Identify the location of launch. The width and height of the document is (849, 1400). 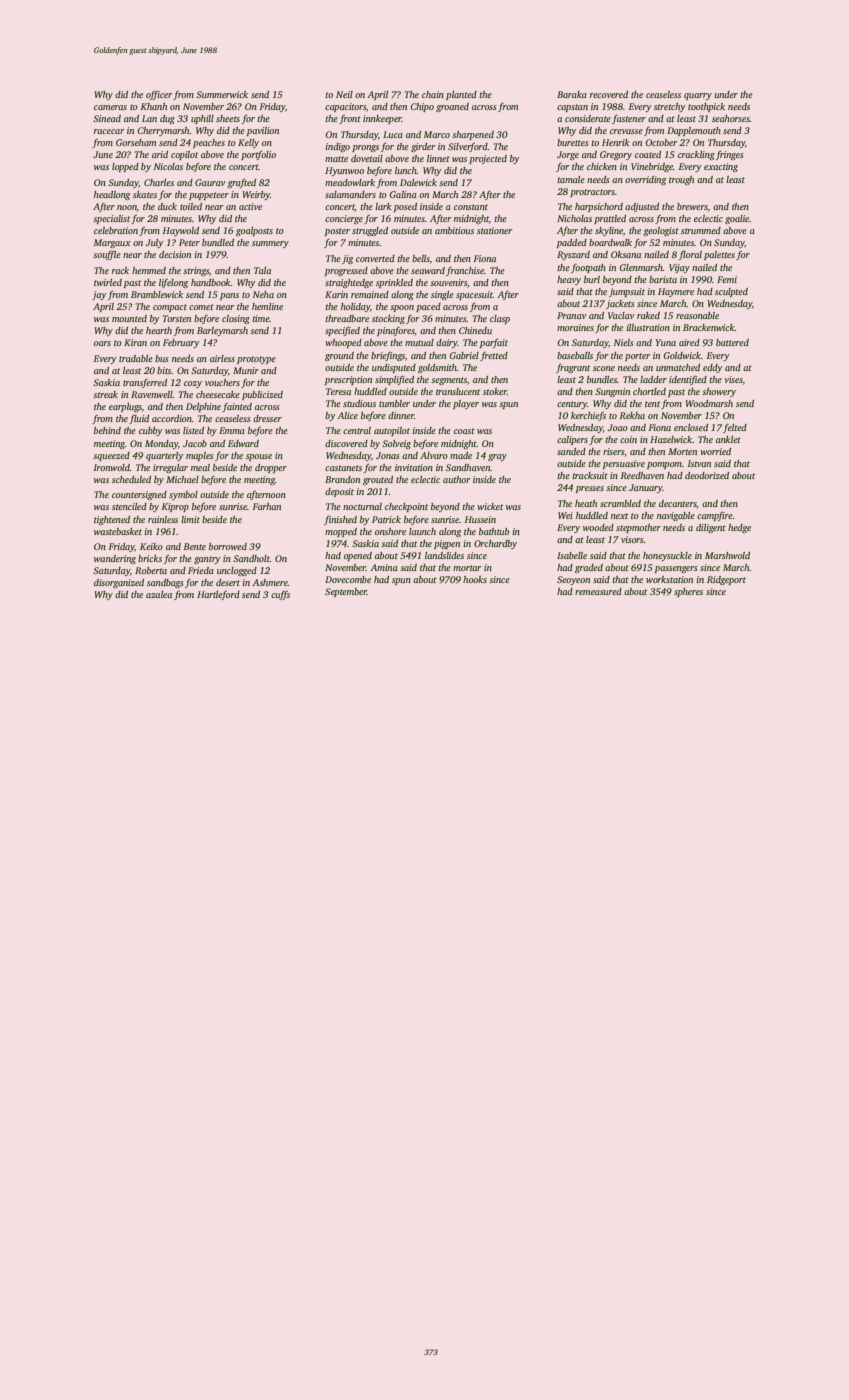
(422, 531).
